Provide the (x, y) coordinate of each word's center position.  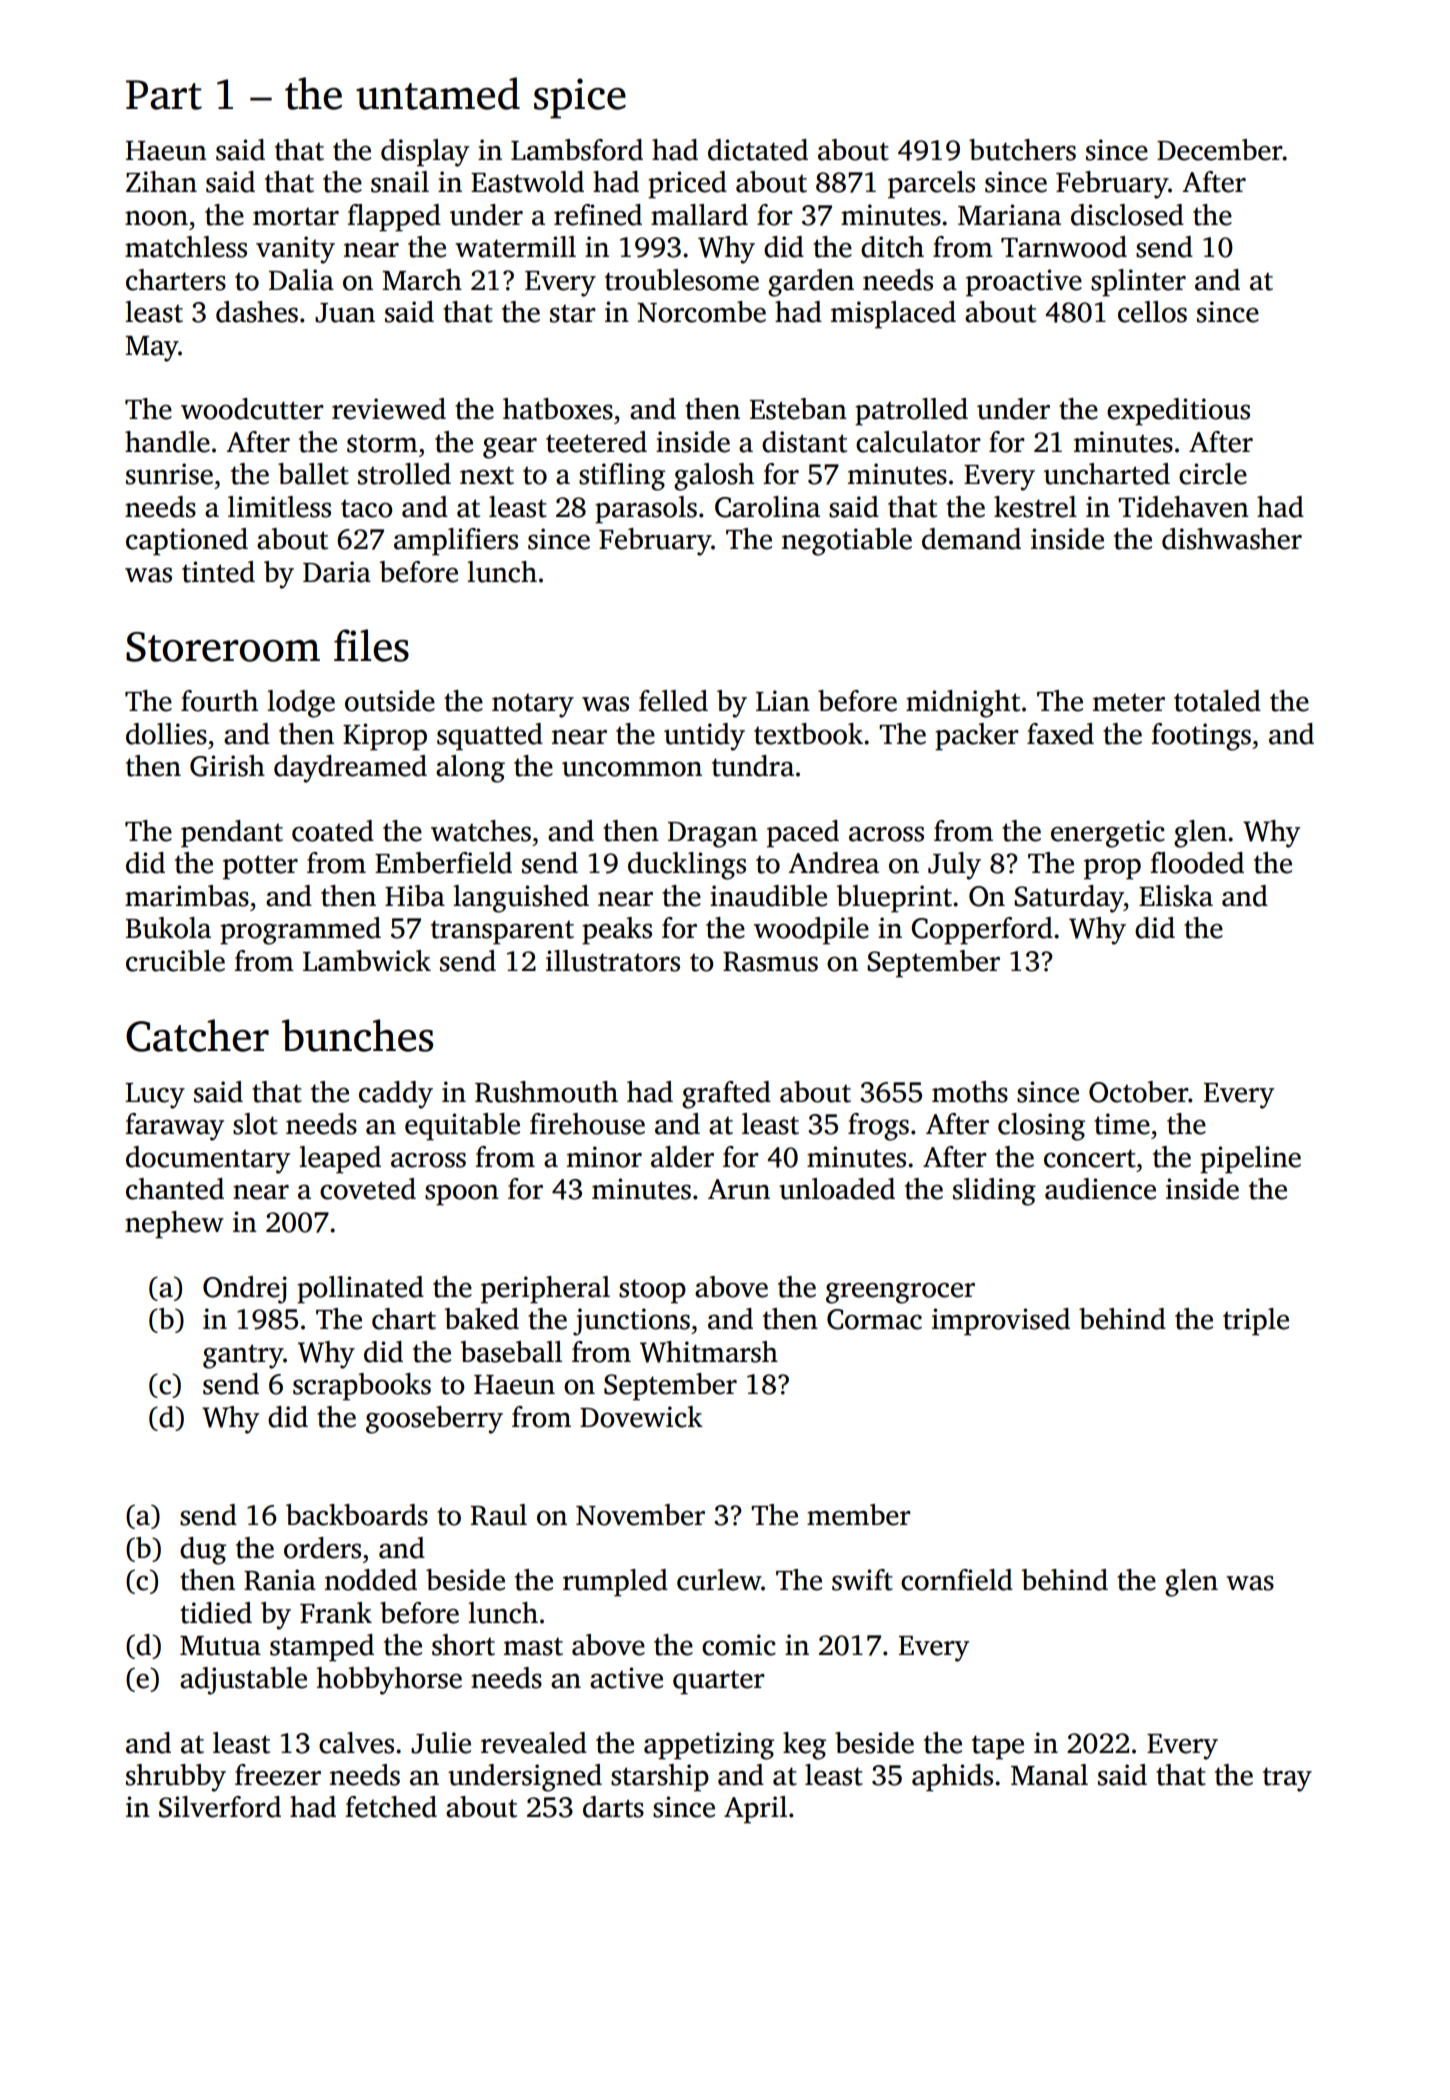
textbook (808, 734)
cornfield (957, 1580)
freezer (278, 1775)
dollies (166, 734)
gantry (243, 1356)
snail (400, 182)
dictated (758, 150)
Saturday (1069, 899)
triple (1256, 1322)
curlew (719, 1580)
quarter (719, 1682)
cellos (1152, 312)
